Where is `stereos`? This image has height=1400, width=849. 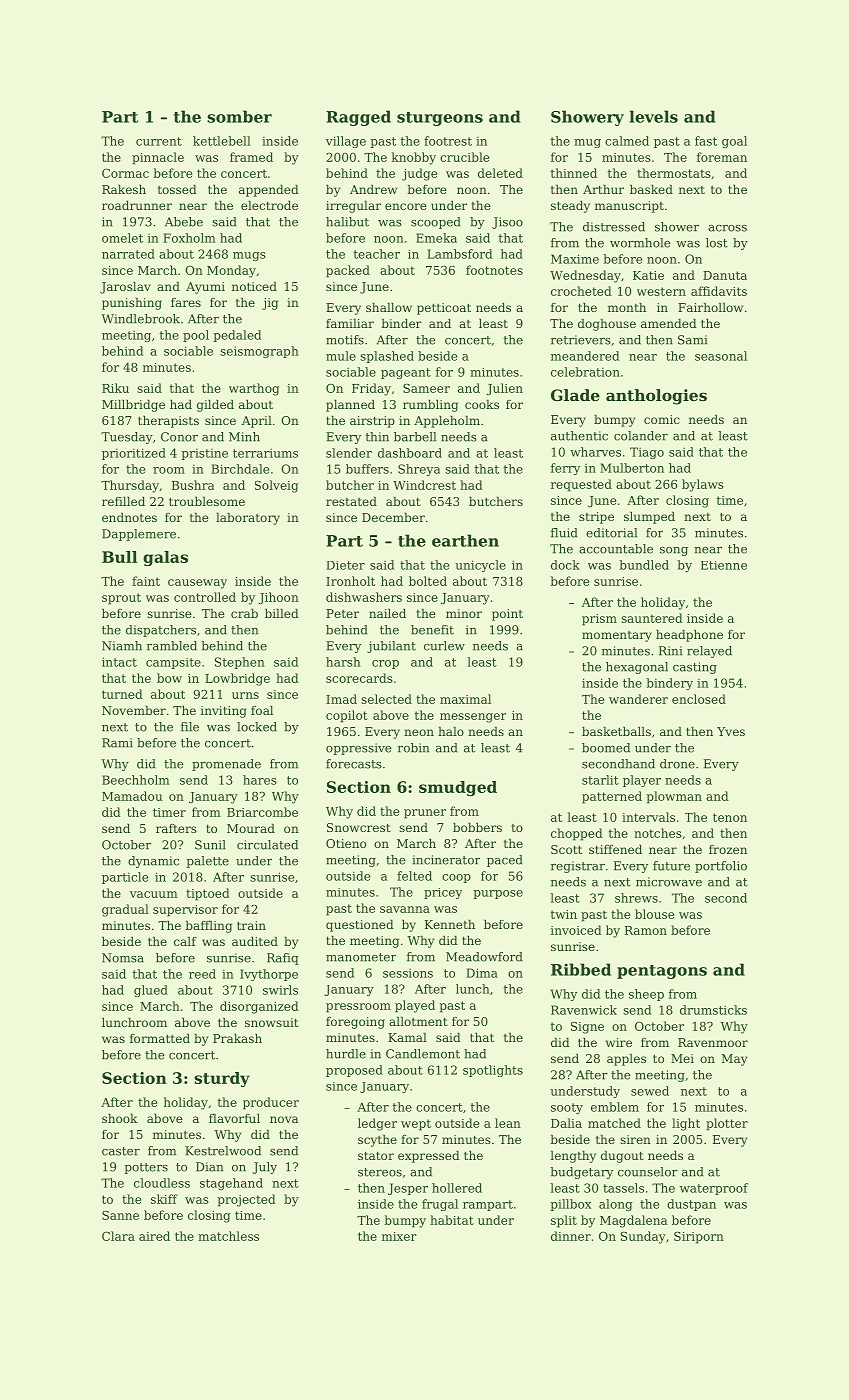
stereos is located at coordinates (380, 1172).
